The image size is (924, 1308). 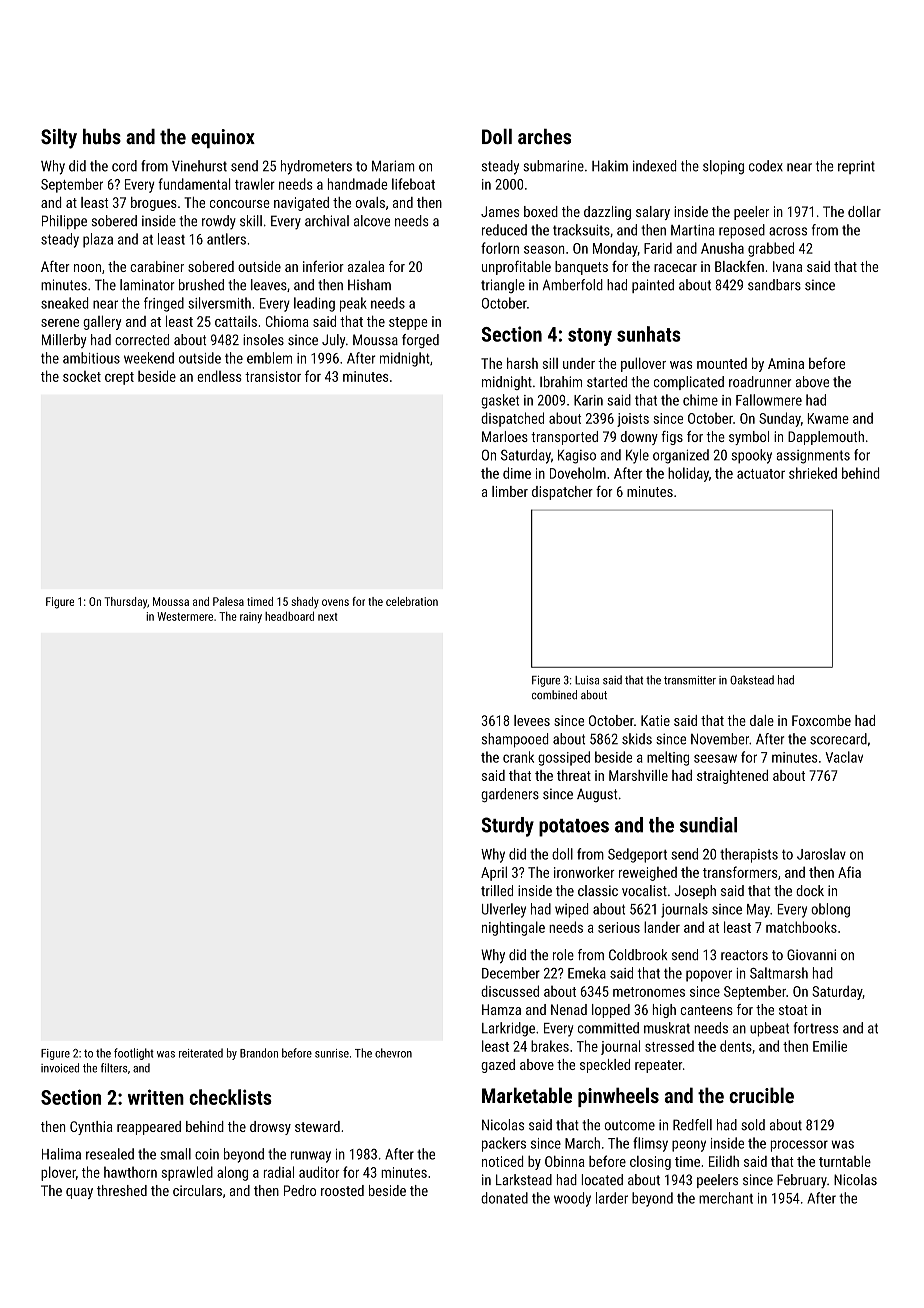 What do you see at coordinates (226, 239) in the screenshot?
I see `antlers` at bounding box center [226, 239].
